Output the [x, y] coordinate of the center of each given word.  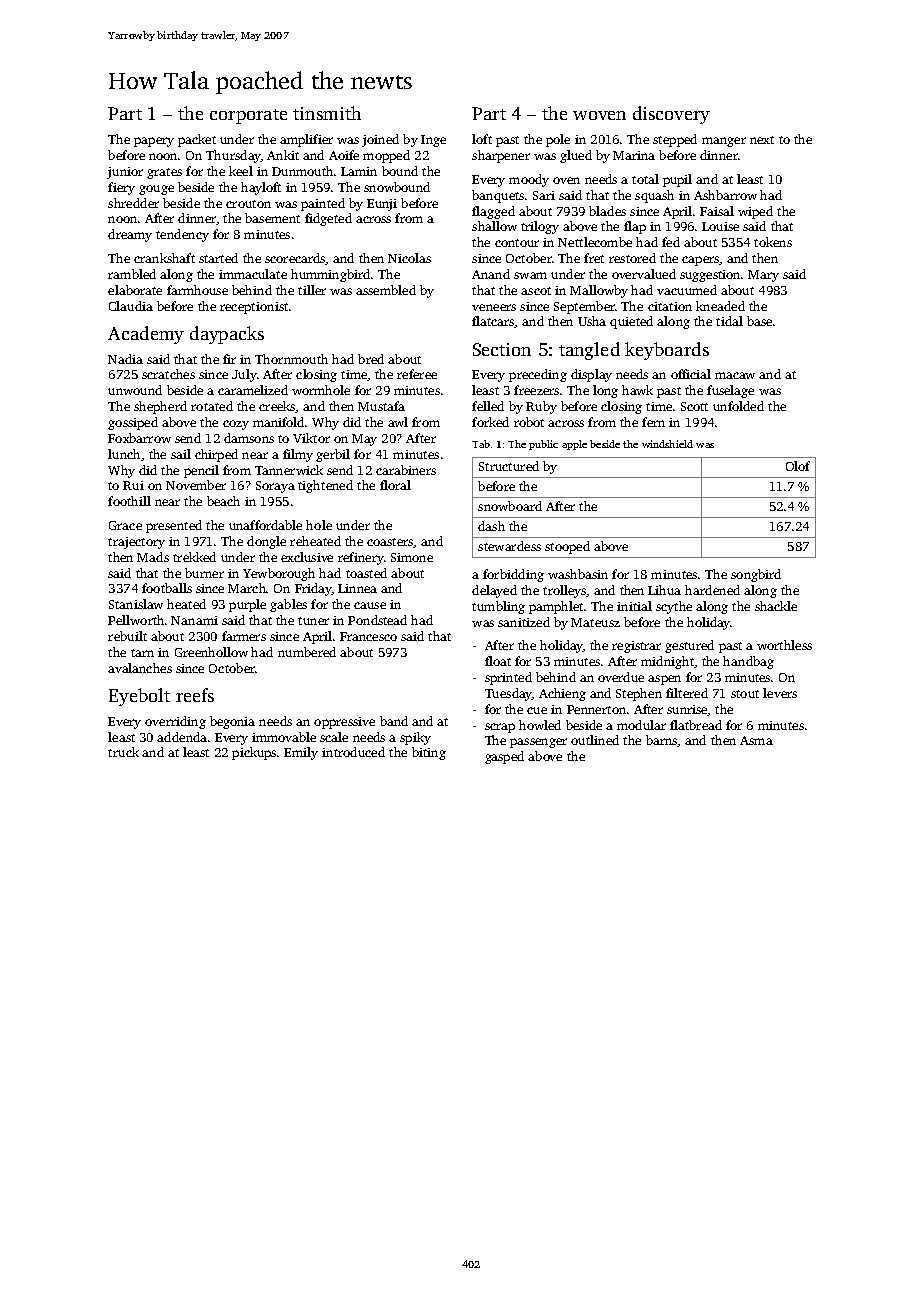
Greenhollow [211, 652]
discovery [671, 115]
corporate [248, 116]
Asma [756, 740]
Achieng [562, 694]
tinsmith [327, 113]
